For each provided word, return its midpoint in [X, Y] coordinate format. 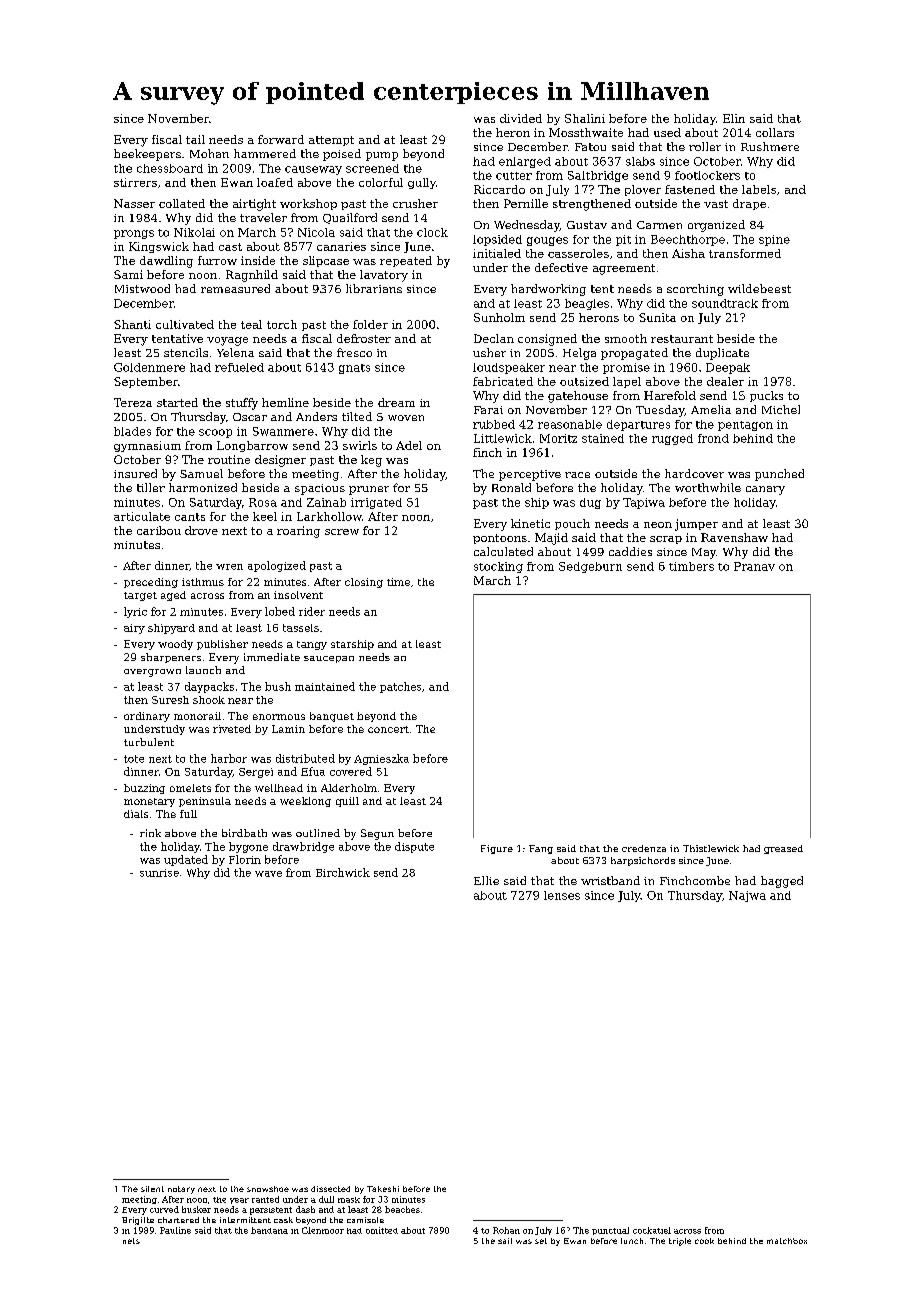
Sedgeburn [590, 567]
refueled [239, 367]
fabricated [503, 381]
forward [281, 139]
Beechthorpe [688, 240]
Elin [734, 118]
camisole [365, 1220]
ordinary [147, 717]
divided [521, 118]
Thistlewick [711, 848]
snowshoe [268, 1189]
